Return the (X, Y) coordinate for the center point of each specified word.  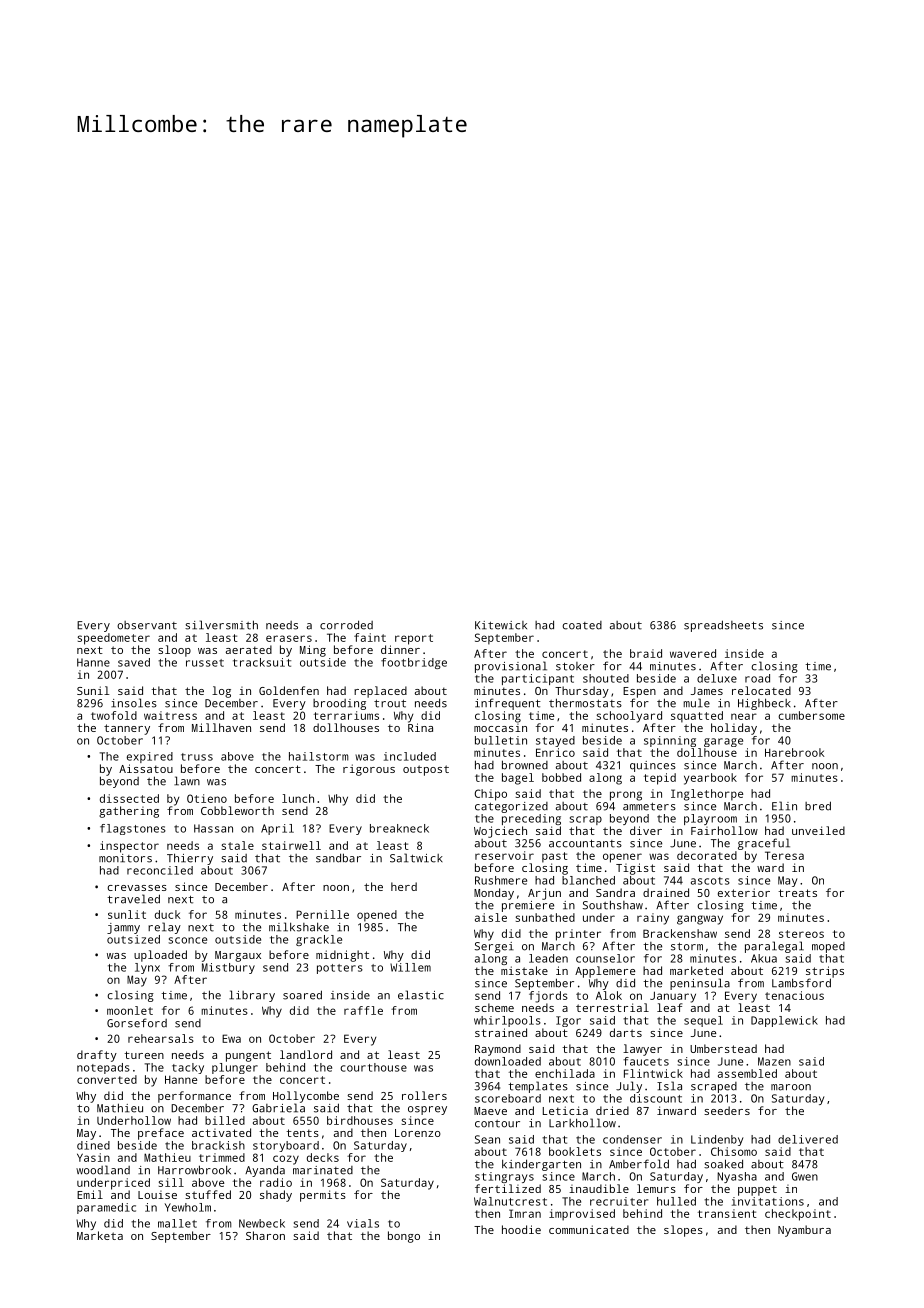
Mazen (774, 1061)
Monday (494, 894)
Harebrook (794, 752)
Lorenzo (418, 1133)
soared (302, 995)
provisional (511, 667)
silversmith (221, 625)
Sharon (265, 1235)
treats (797, 893)
